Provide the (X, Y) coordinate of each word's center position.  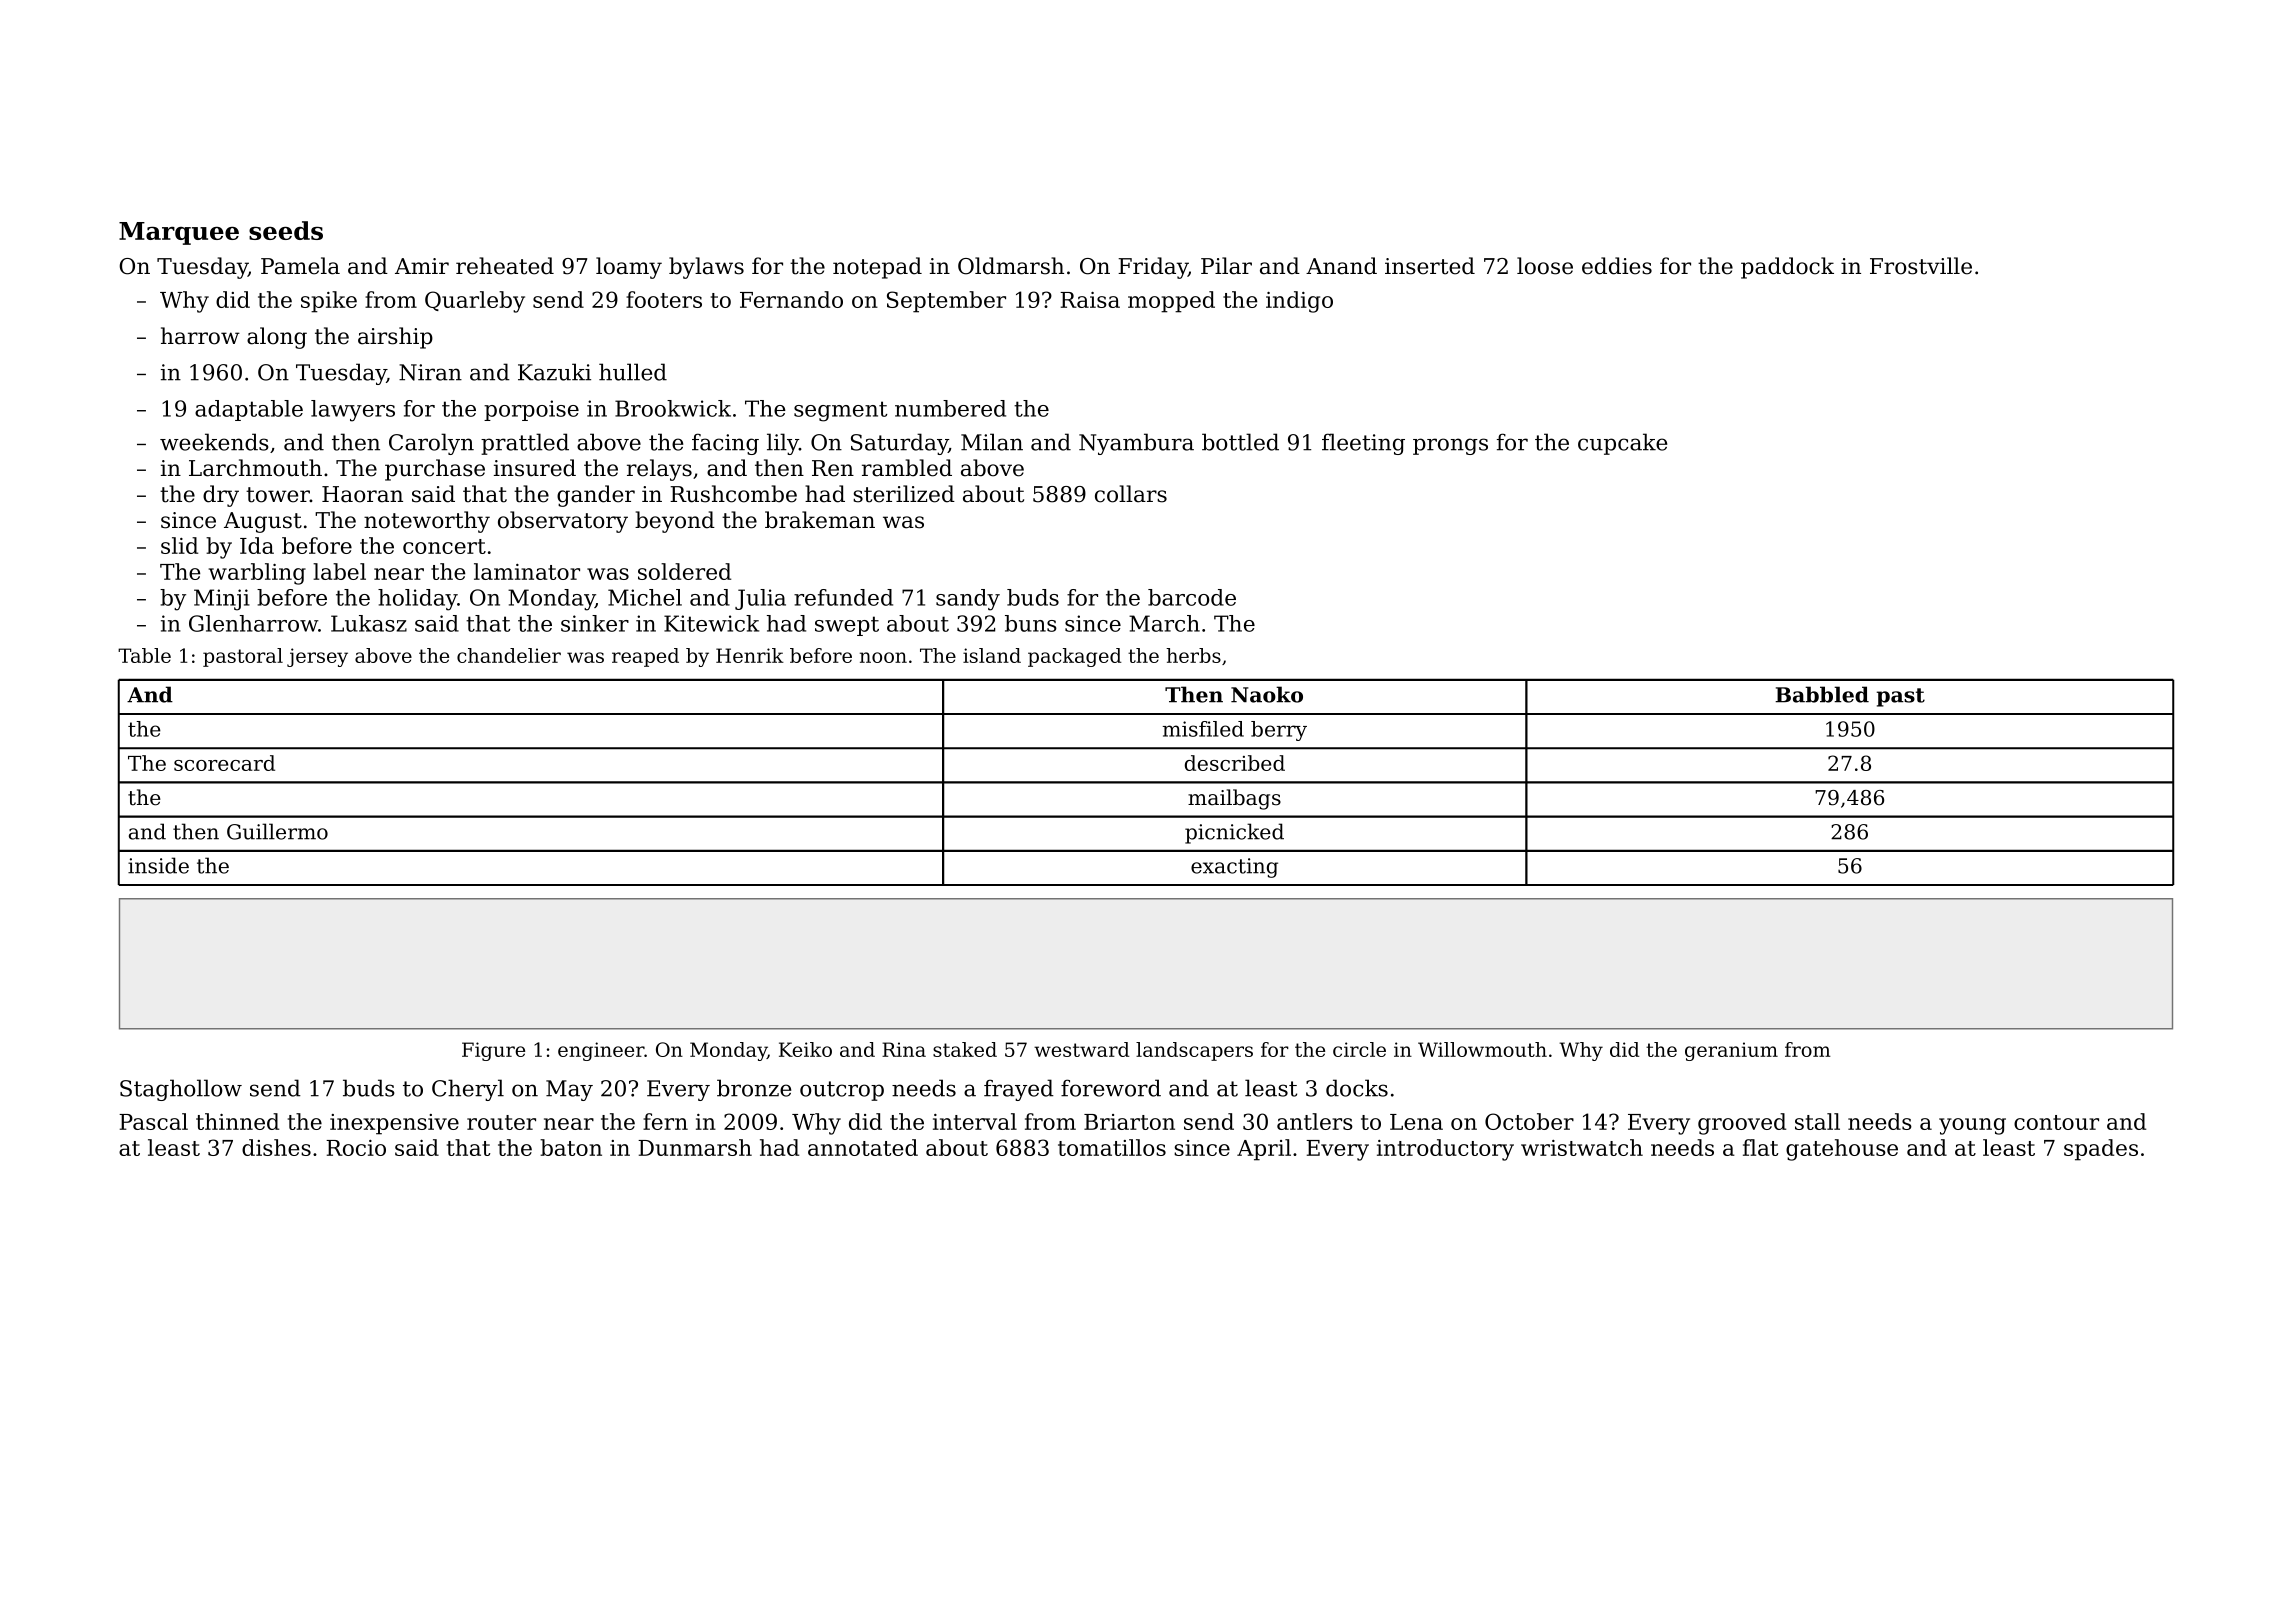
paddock (1787, 268)
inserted (1430, 266)
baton (571, 1147)
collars (1131, 494)
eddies (1617, 266)
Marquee (179, 233)
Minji (222, 600)
